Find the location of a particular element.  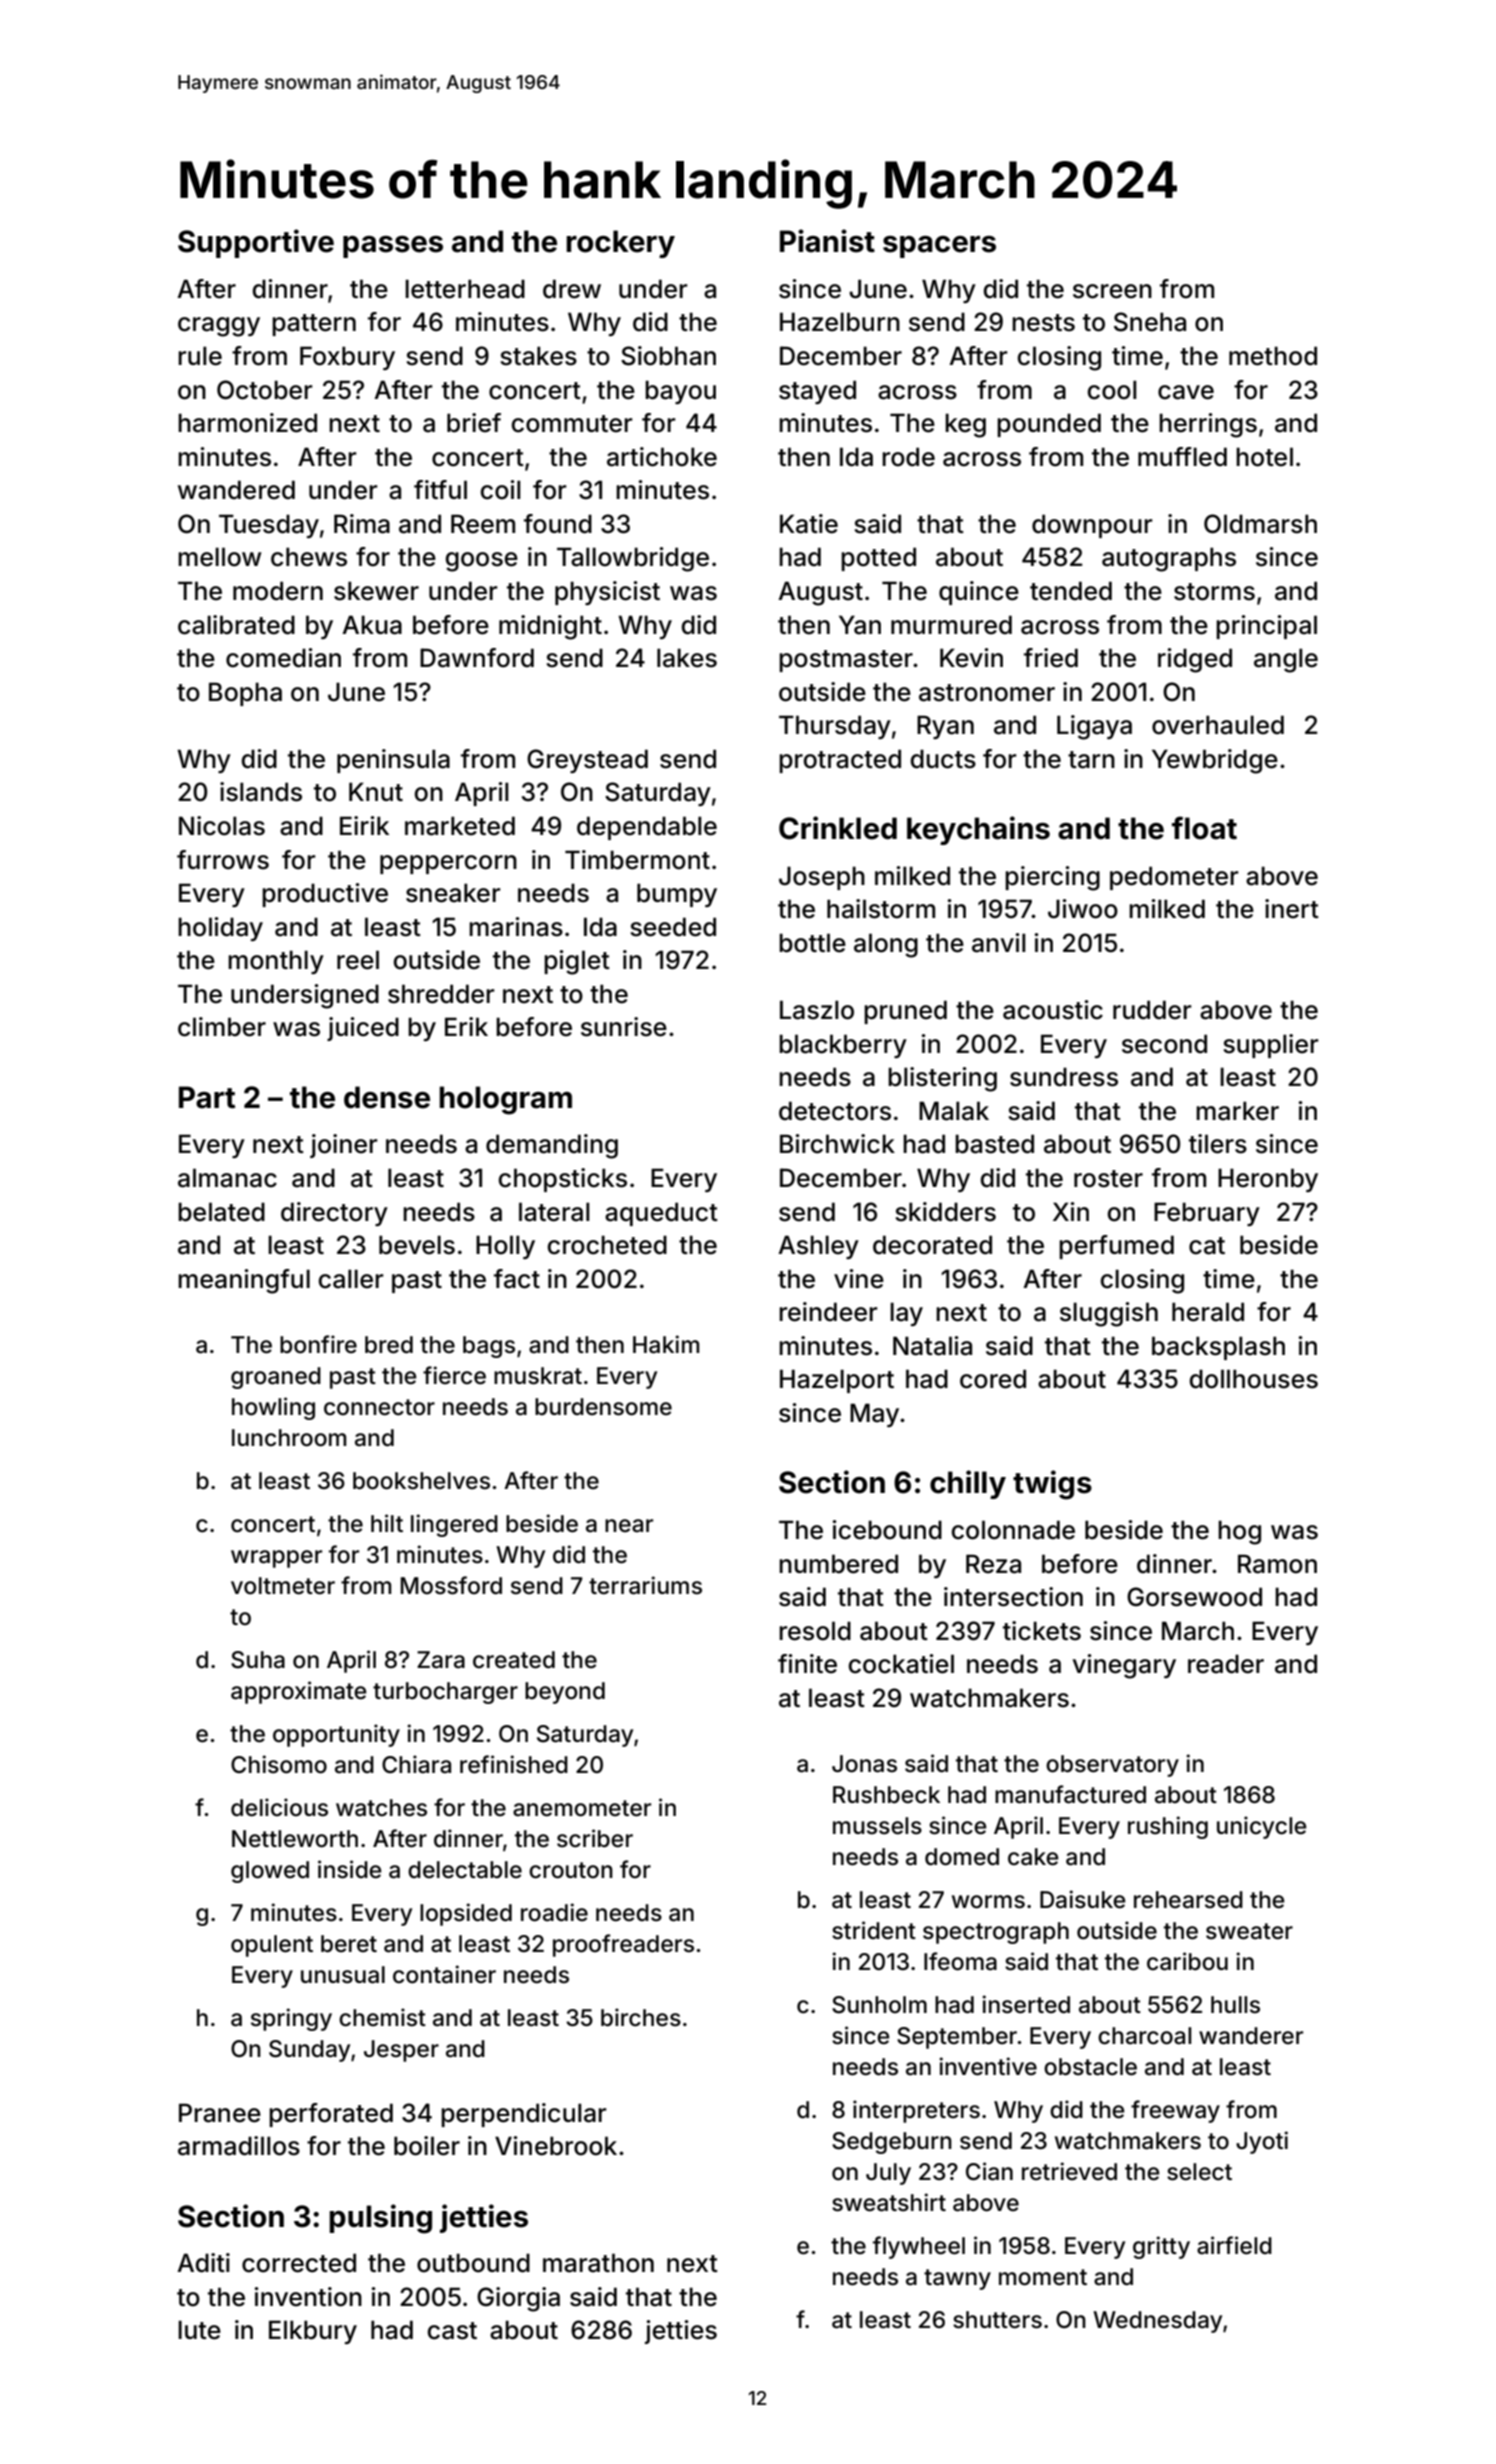

lute is located at coordinates (199, 2330).
